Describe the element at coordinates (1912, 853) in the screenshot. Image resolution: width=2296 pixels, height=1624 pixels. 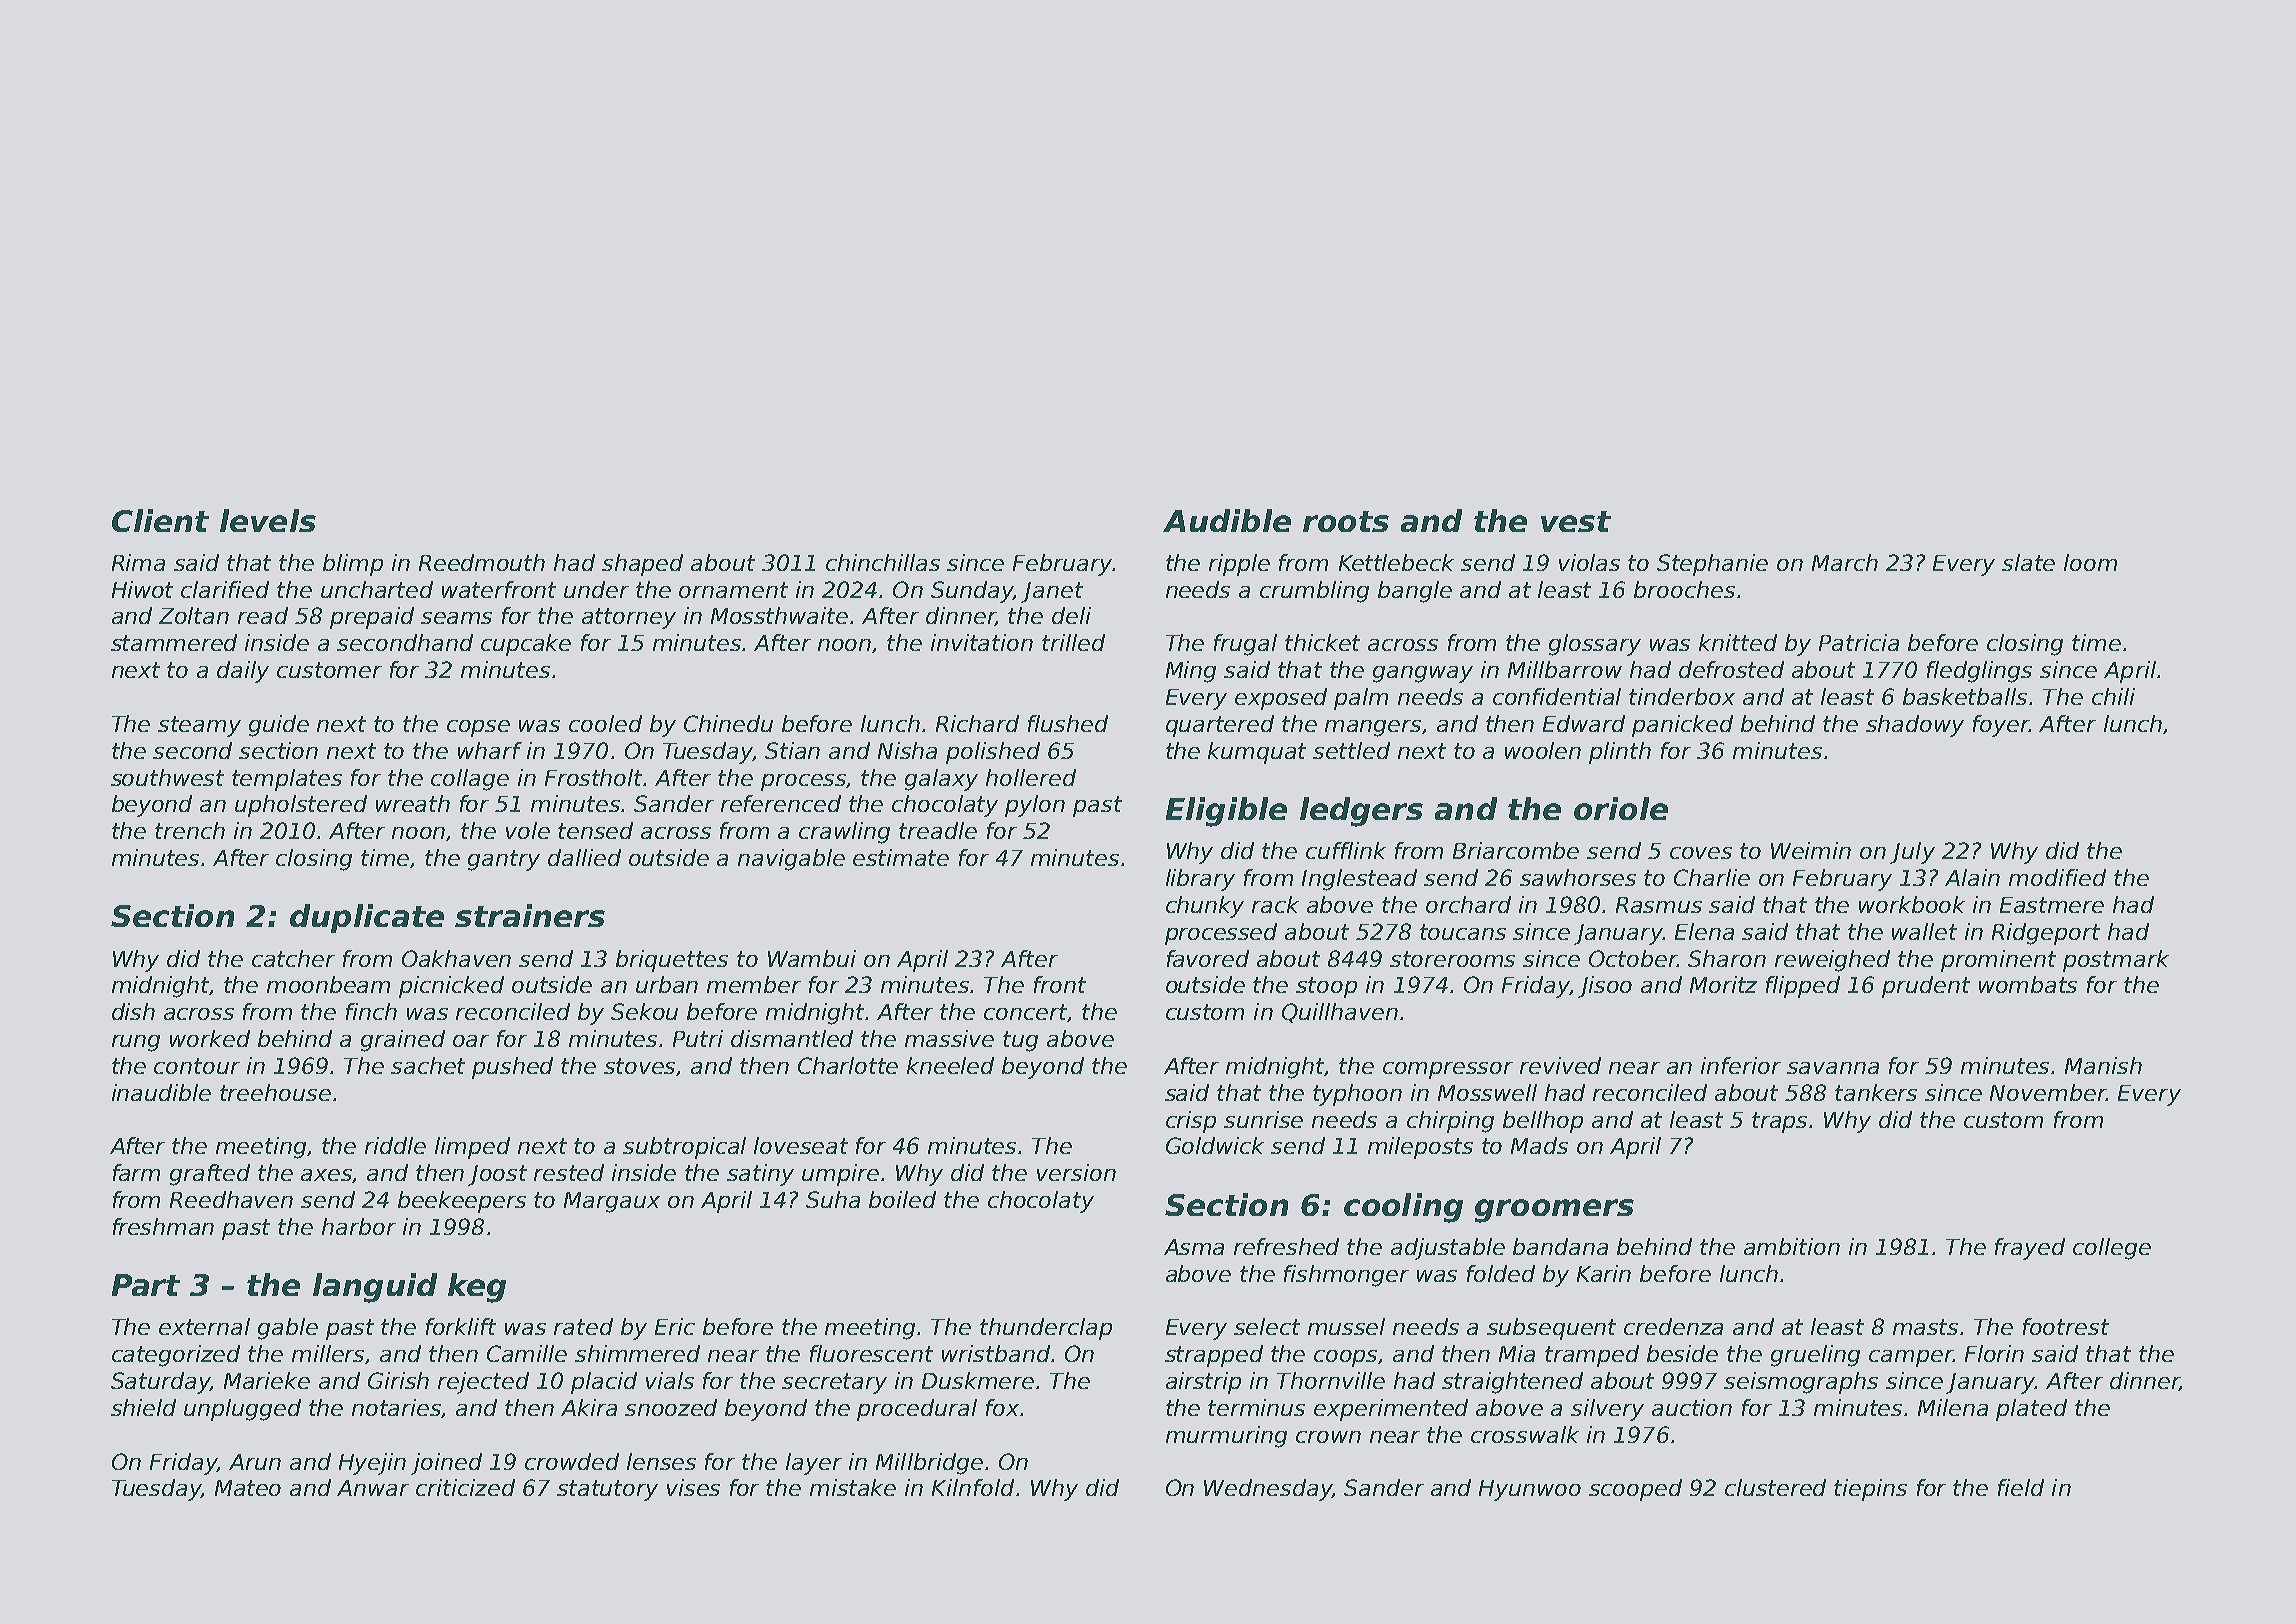
I see `July` at that location.
